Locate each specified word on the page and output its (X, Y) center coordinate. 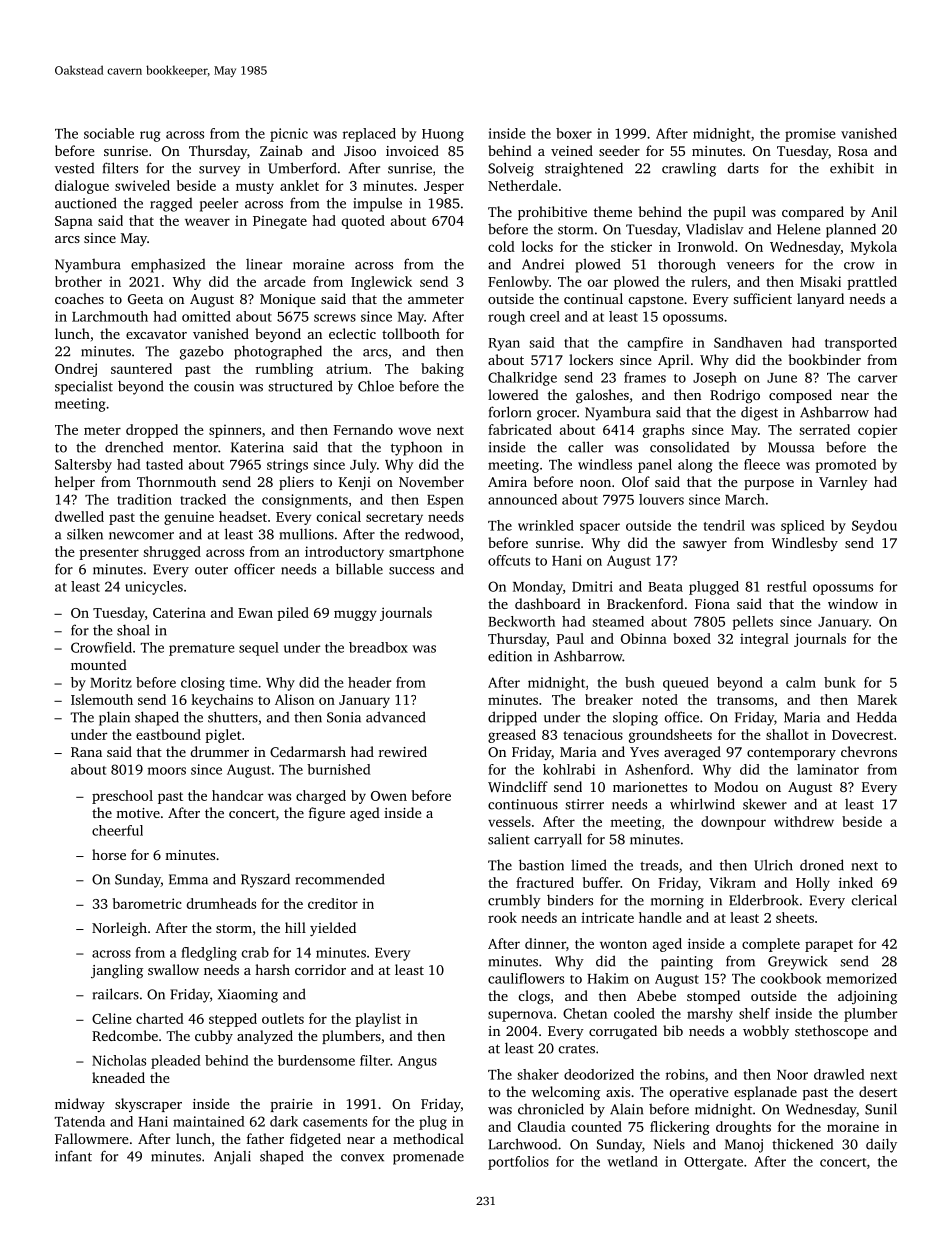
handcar (237, 795)
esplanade (765, 1093)
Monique (288, 300)
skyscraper (148, 1105)
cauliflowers (526, 978)
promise (810, 135)
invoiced (412, 150)
